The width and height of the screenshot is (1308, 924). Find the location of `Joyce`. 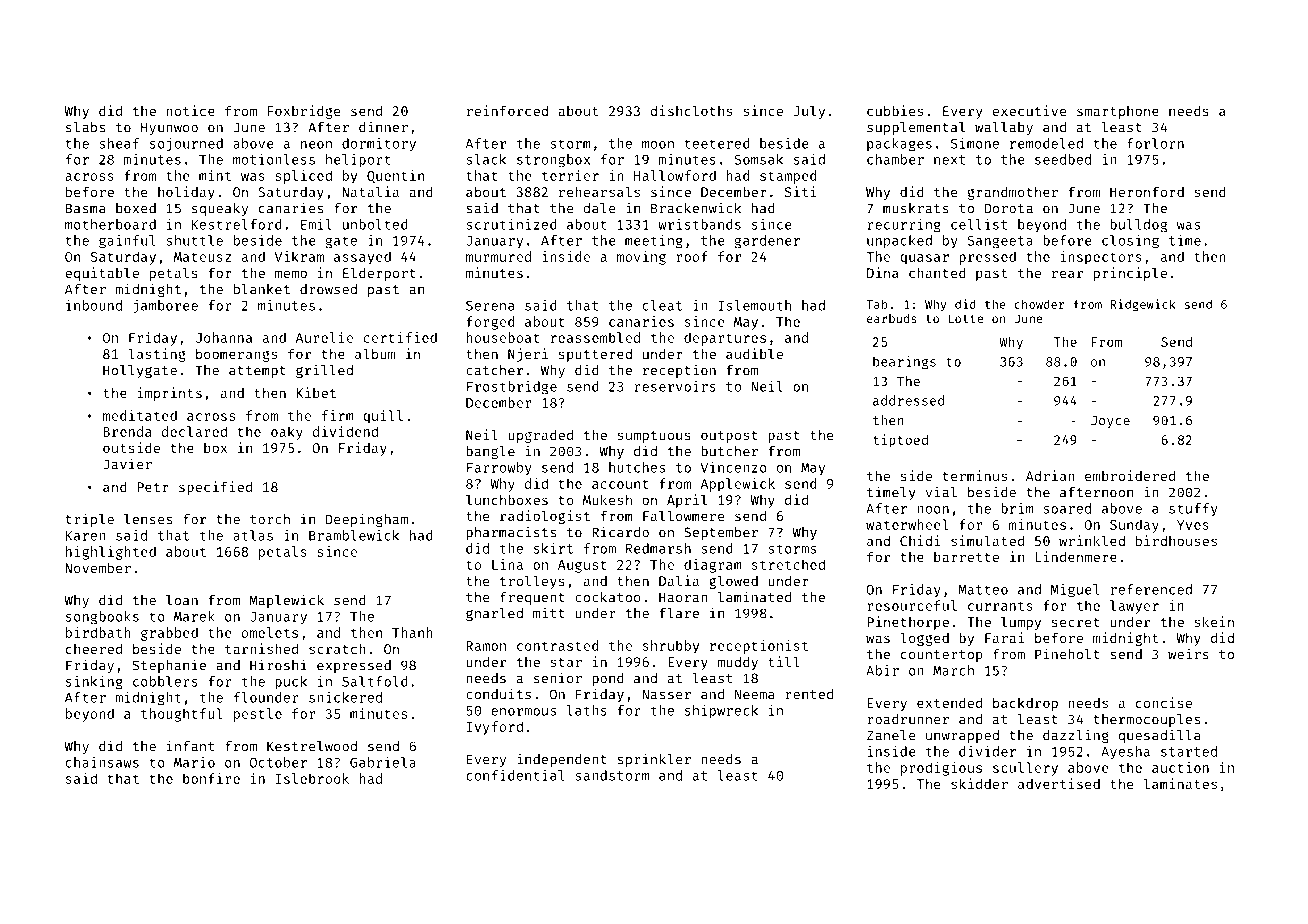

Joyce is located at coordinates (1110, 422).
